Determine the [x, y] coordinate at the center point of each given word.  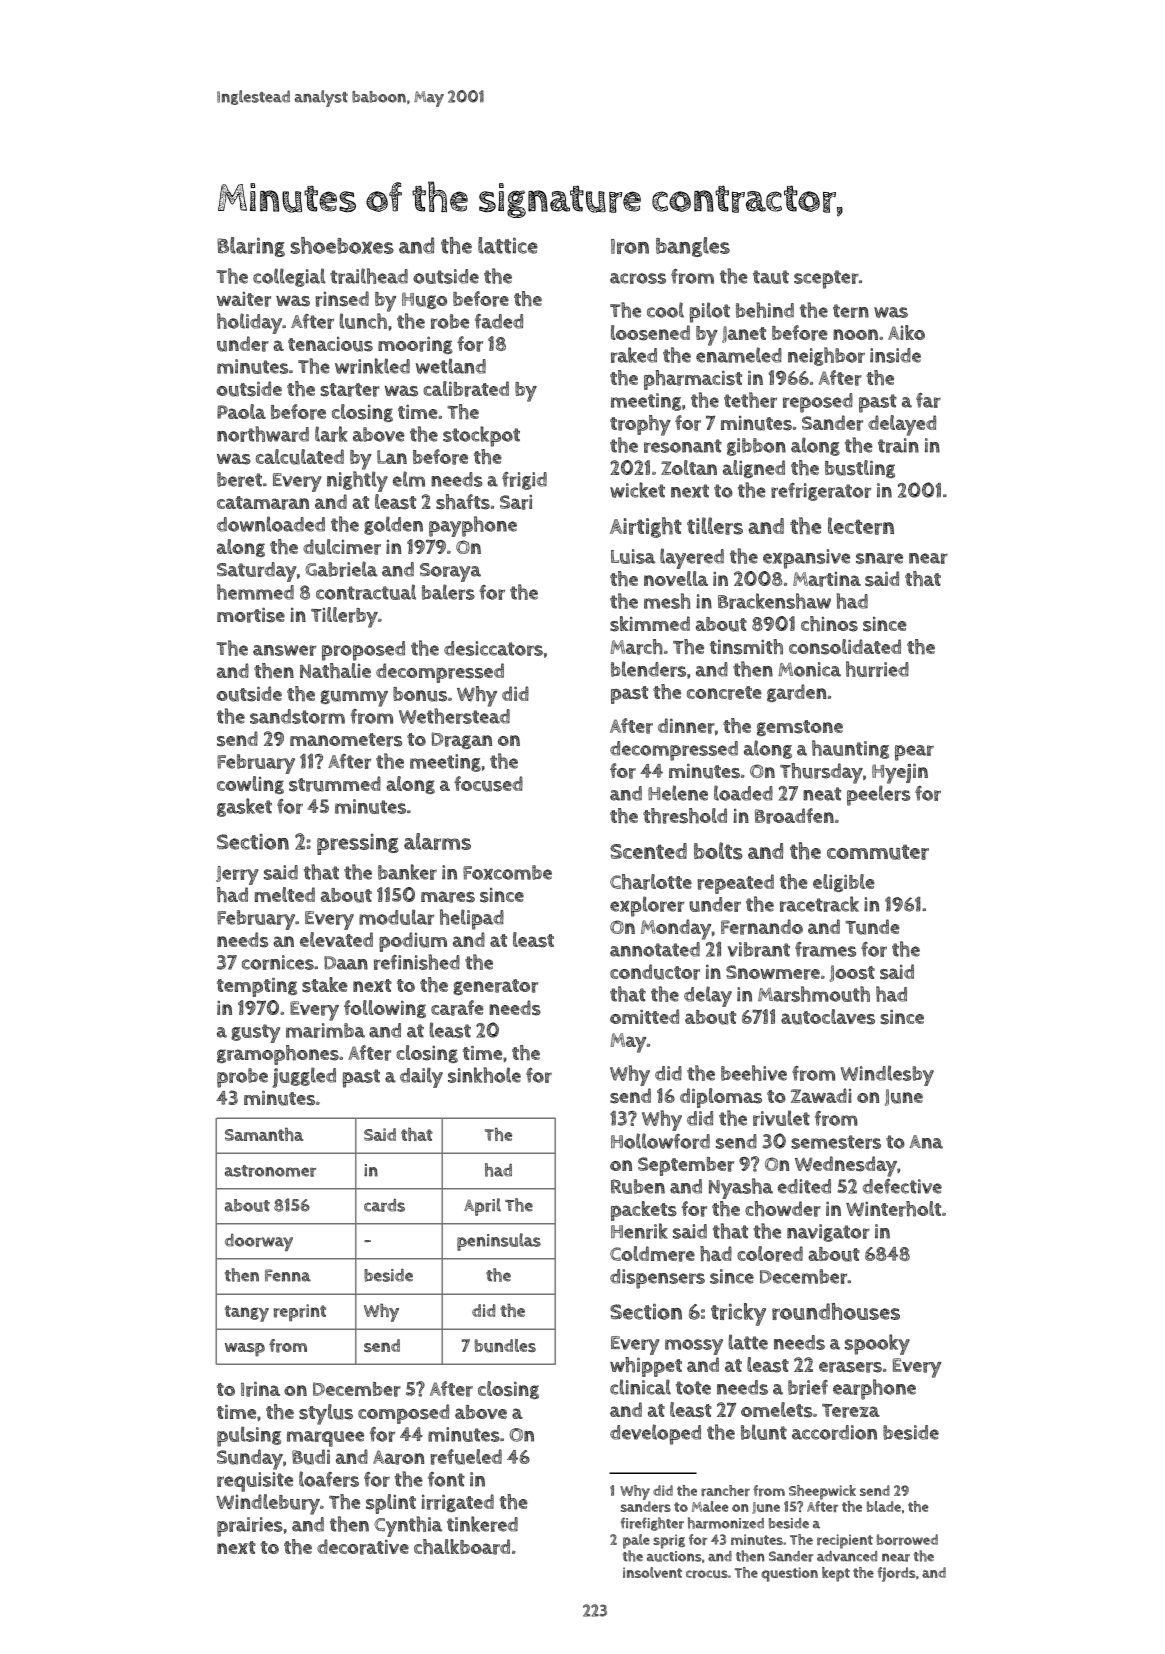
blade [884, 1506]
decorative [363, 1547]
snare [879, 558]
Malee [710, 1506]
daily [421, 1077]
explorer [647, 906]
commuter [878, 852]
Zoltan [689, 467]
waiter [244, 299]
